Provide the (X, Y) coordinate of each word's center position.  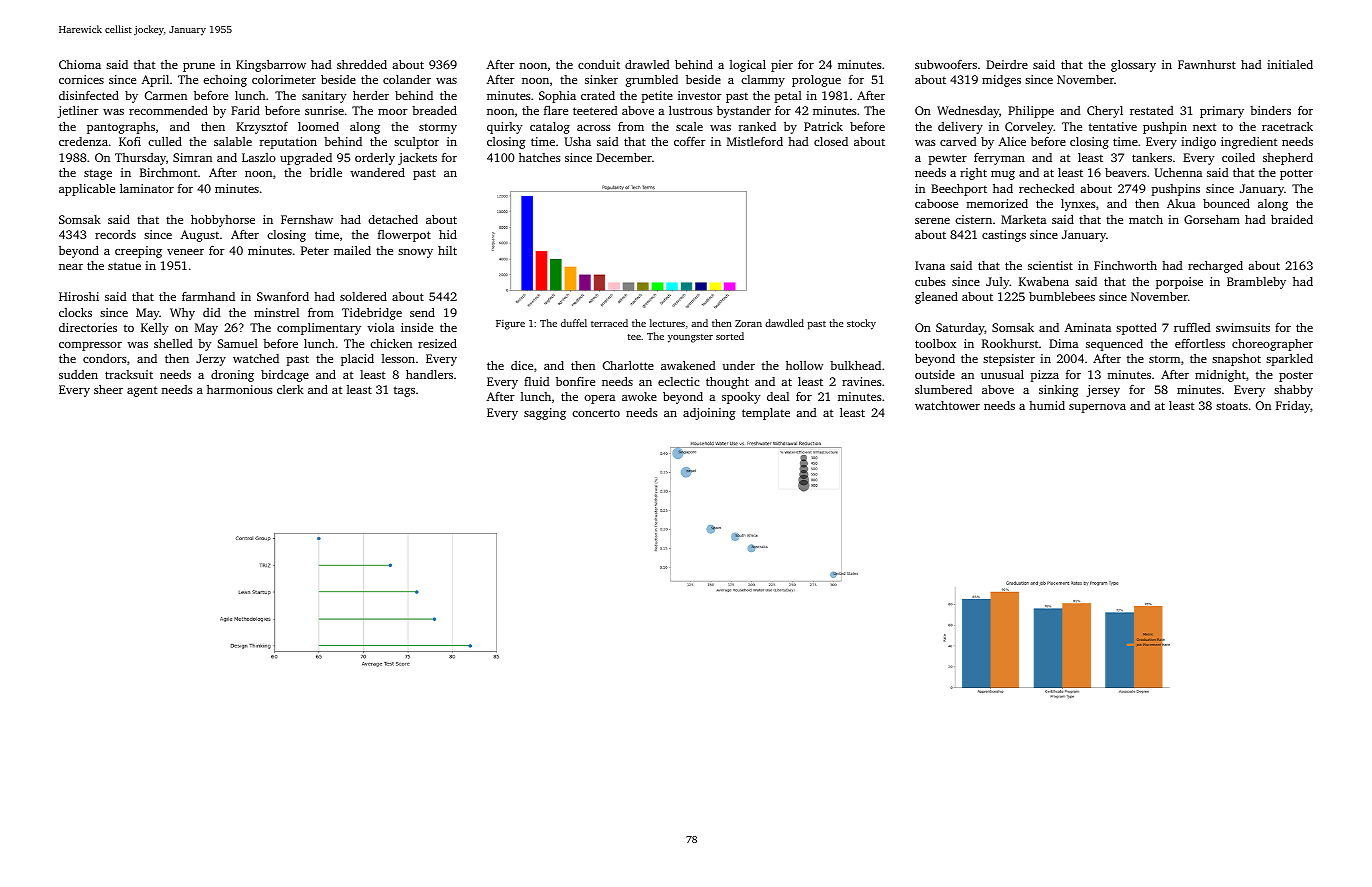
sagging (545, 414)
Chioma (80, 64)
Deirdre (1007, 64)
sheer (108, 389)
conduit (599, 64)
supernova (1097, 408)
